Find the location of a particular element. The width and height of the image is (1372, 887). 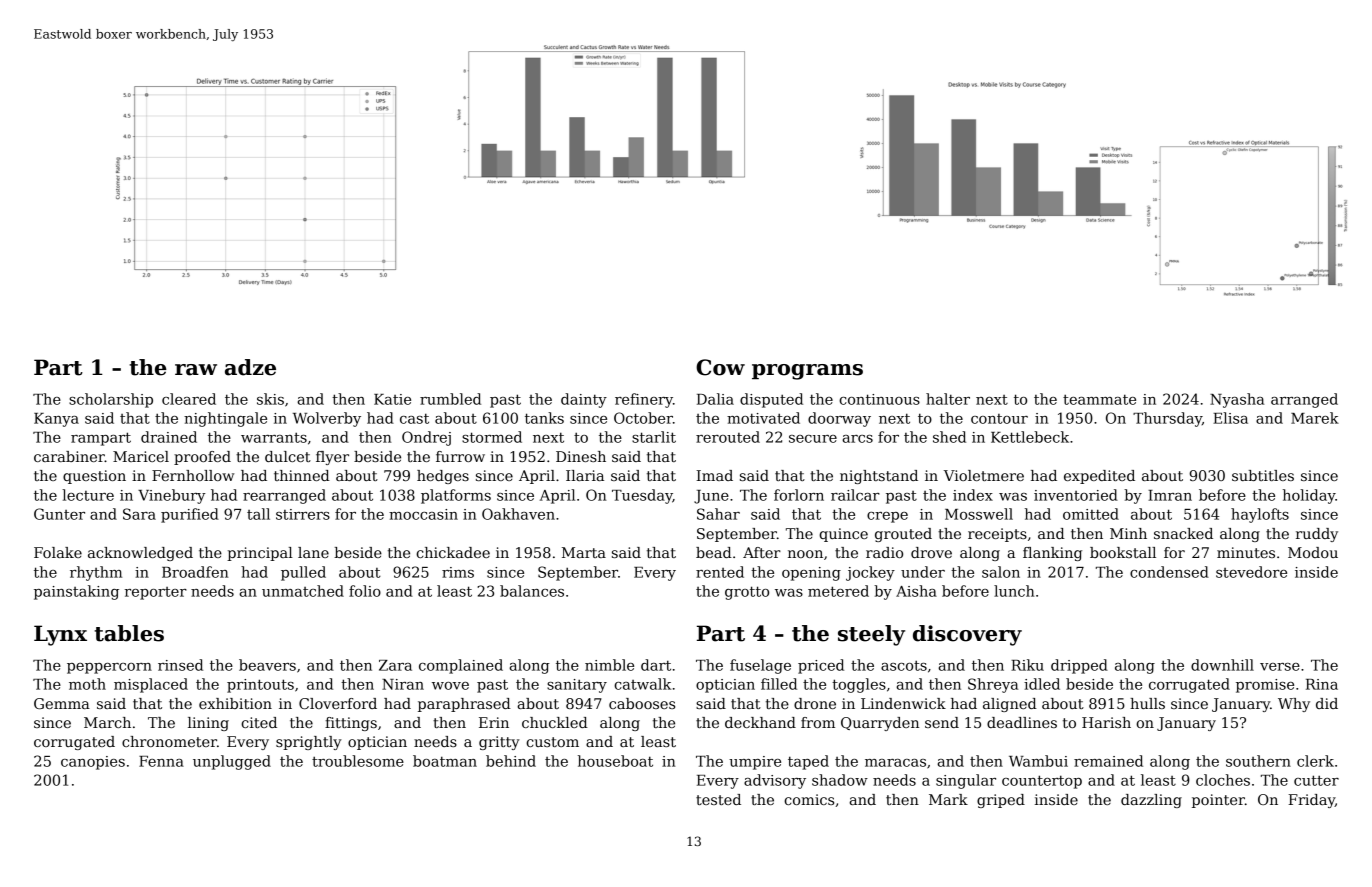

tables is located at coordinates (129, 633).
